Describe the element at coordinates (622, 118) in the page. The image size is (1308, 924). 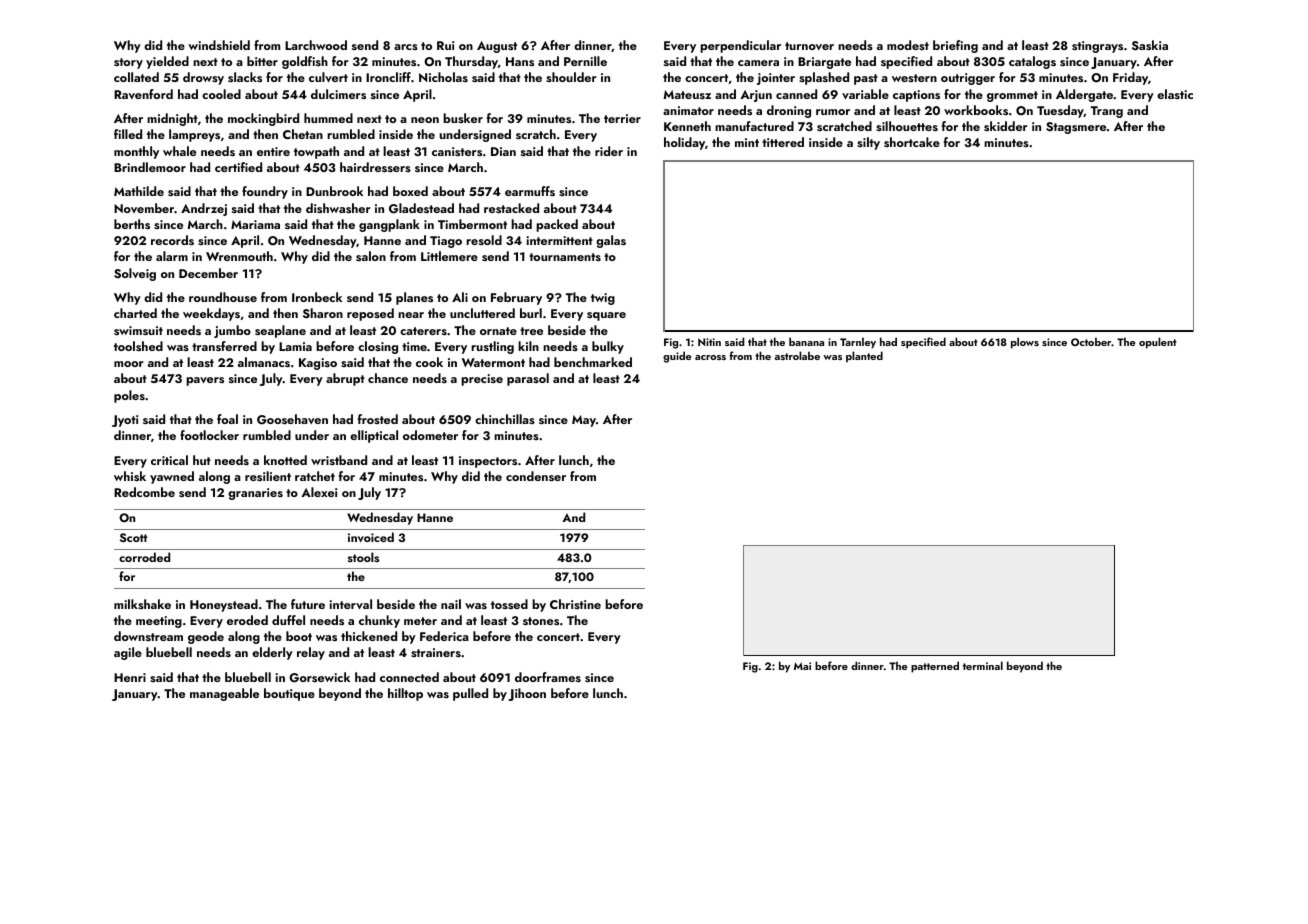
I see `terrier` at that location.
